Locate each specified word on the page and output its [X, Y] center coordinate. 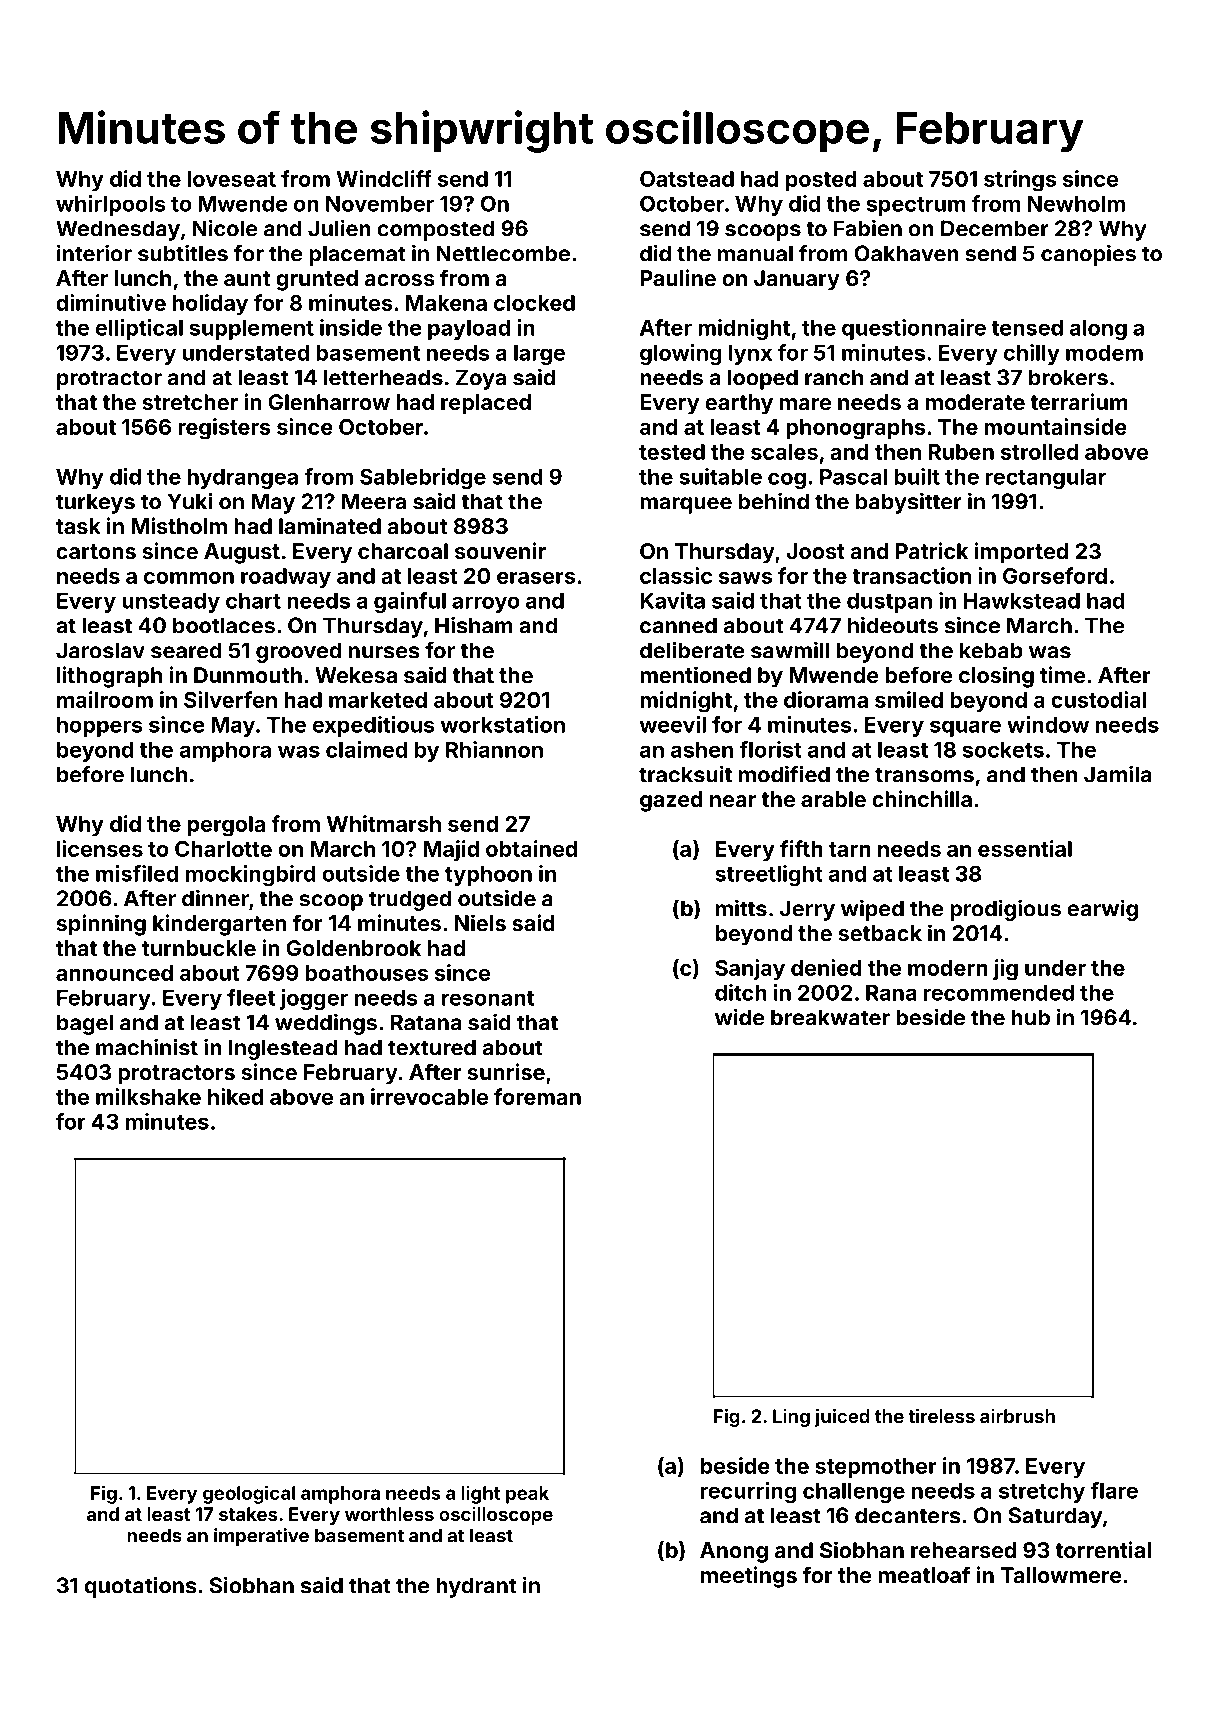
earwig [1102, 910]
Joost [815, 551]
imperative [261, 1537]
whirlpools [111, 205]
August [242, 553]
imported [1021, 553]
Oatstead [687, 179]
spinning [101, 925]
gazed [671, 801]
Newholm [1076, 204]
